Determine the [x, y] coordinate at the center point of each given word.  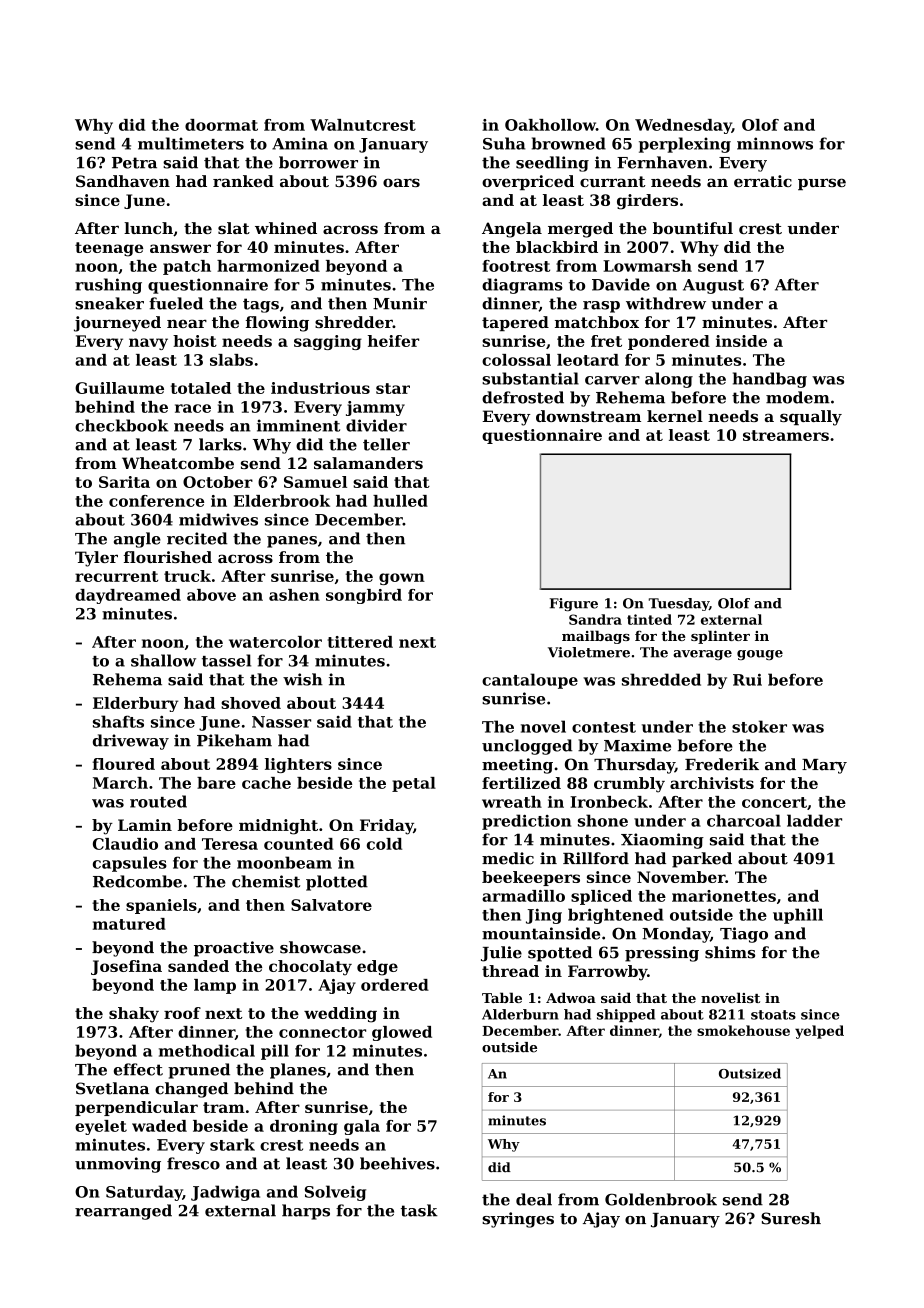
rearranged [123, 1212]
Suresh [791, 1218]
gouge [760, 655]
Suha [504, 143]
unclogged [527, 747]
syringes [518, 1220]
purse [822, 184]
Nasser [281, 722]
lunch [148, 228]
